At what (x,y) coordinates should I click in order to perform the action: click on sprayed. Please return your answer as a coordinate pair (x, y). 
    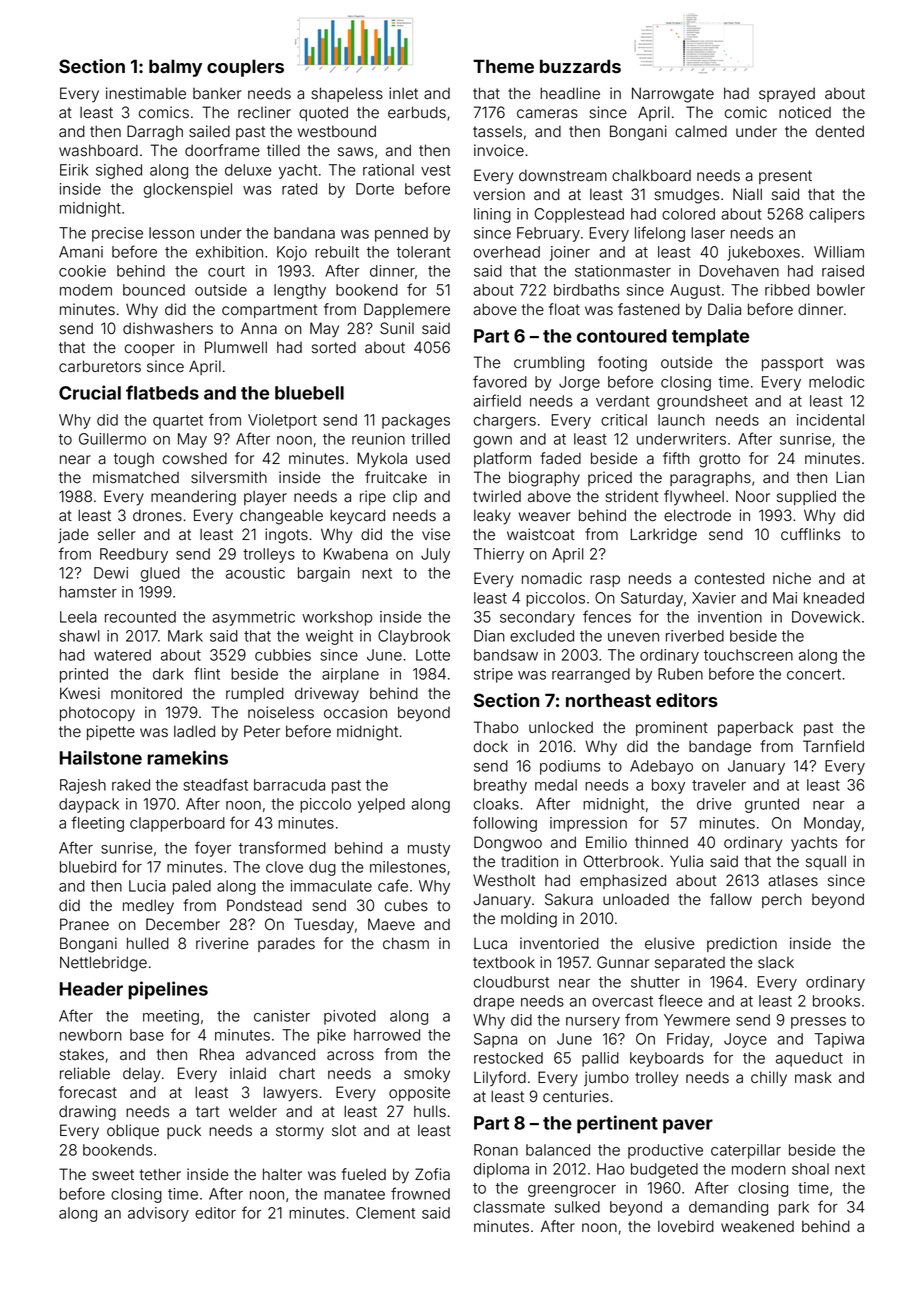
    Looking at the image, I should click on (787, 95).
